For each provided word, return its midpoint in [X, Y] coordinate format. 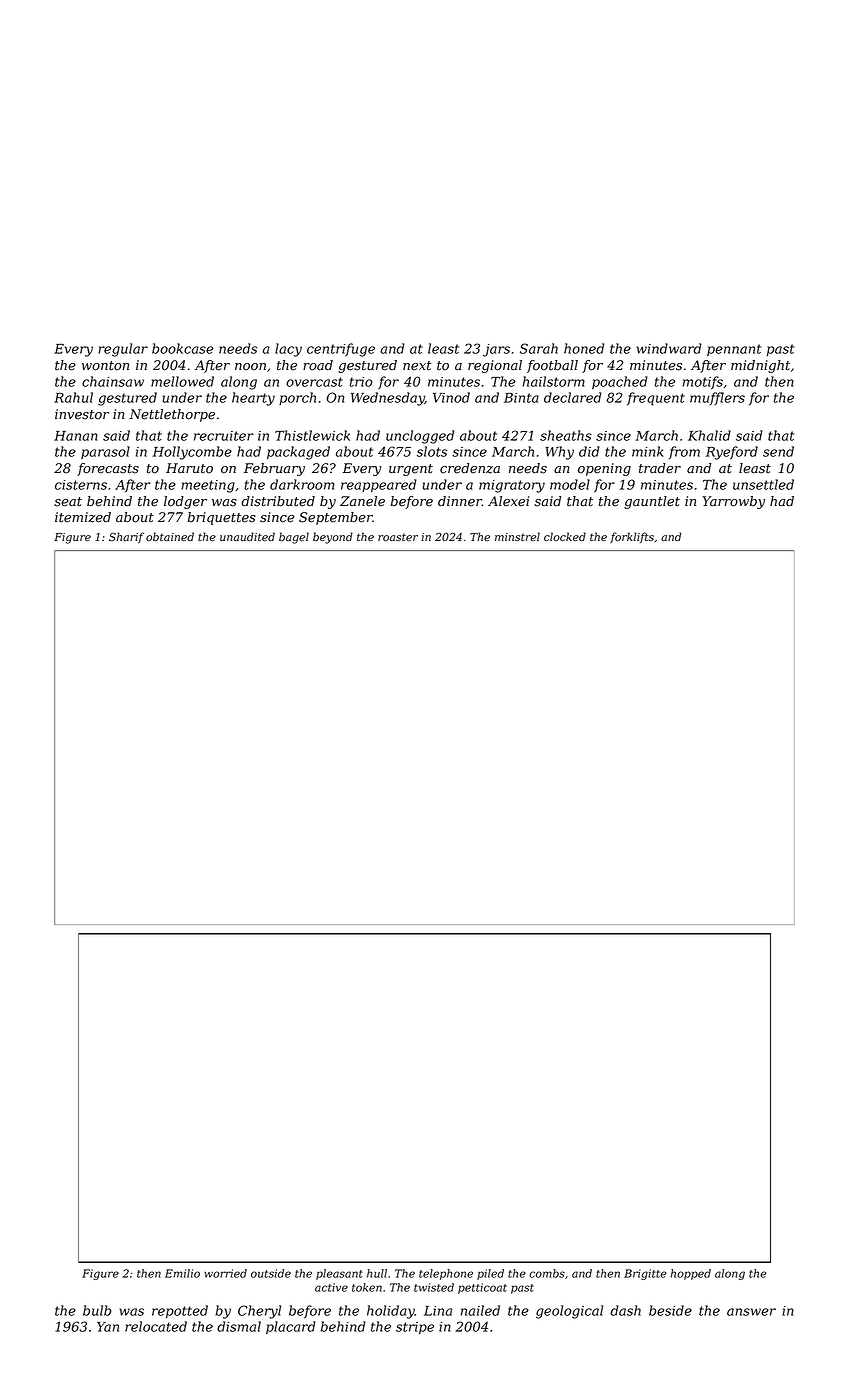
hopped [690, 1274]
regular [123, 350]
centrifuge [341, 350]
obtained [170, 536]
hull [377, 1273]
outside [271, 1273]
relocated [156, 1326]
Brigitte [645, 1274]
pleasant [339, 1274]
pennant [734, 350]
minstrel [517, 536]
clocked [565, 536]
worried [225, 1273]
